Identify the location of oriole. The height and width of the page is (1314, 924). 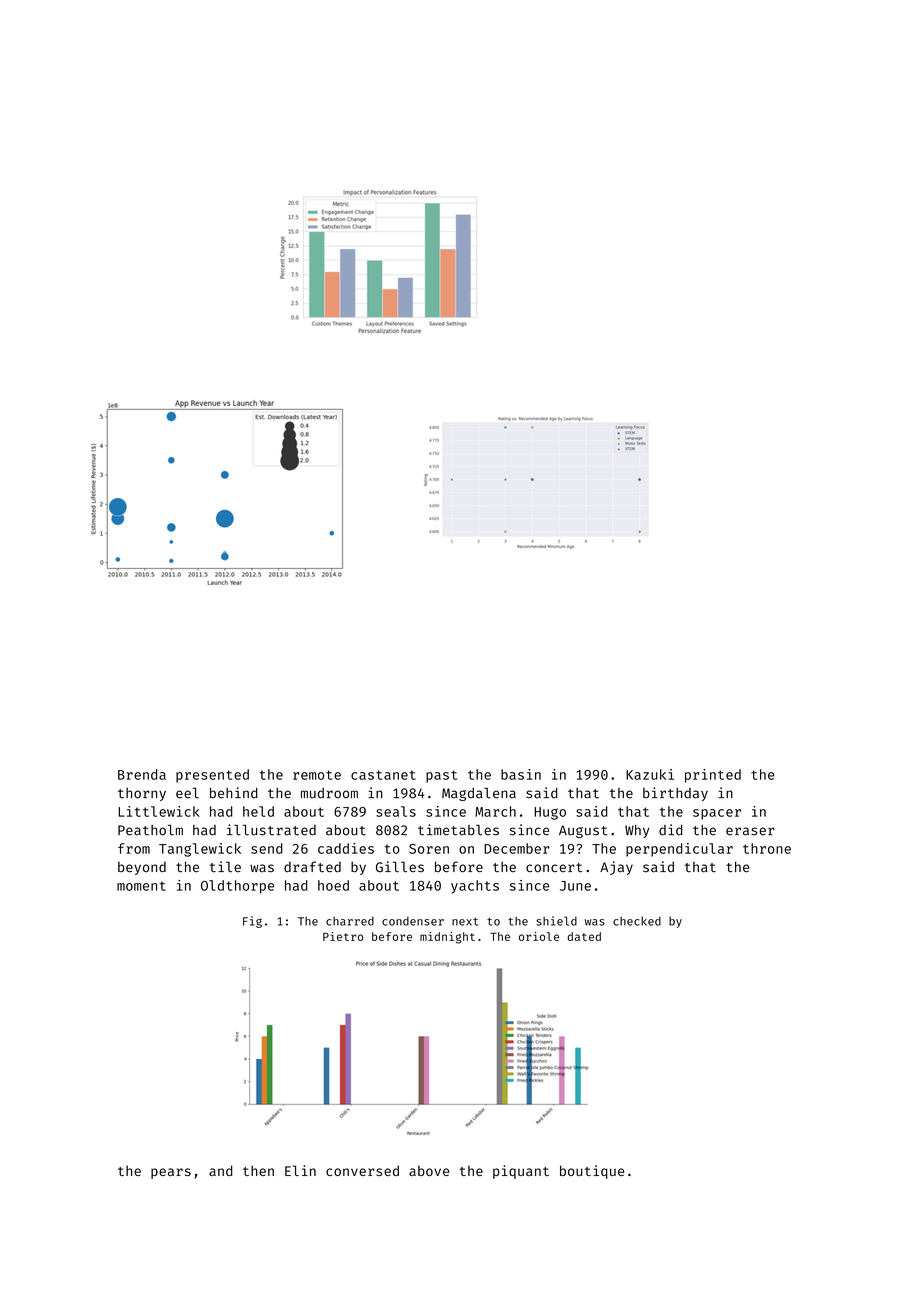
(539, 936).
